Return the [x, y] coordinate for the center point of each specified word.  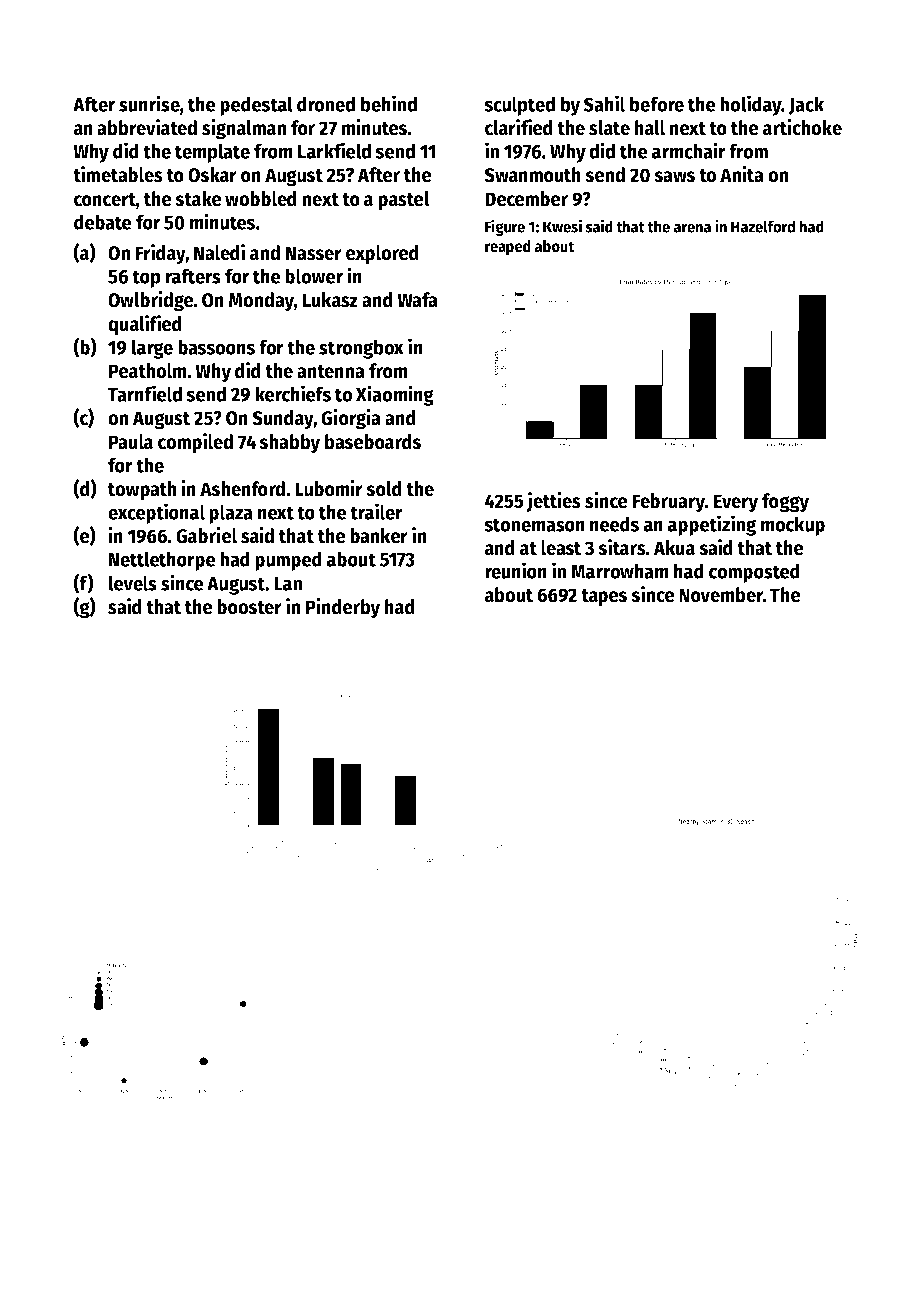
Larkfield [334, 150]
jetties [553, 502]
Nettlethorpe [162, 561]
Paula [131, 442]
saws [674, 177]
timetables [118, 174]
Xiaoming [395, 395]
